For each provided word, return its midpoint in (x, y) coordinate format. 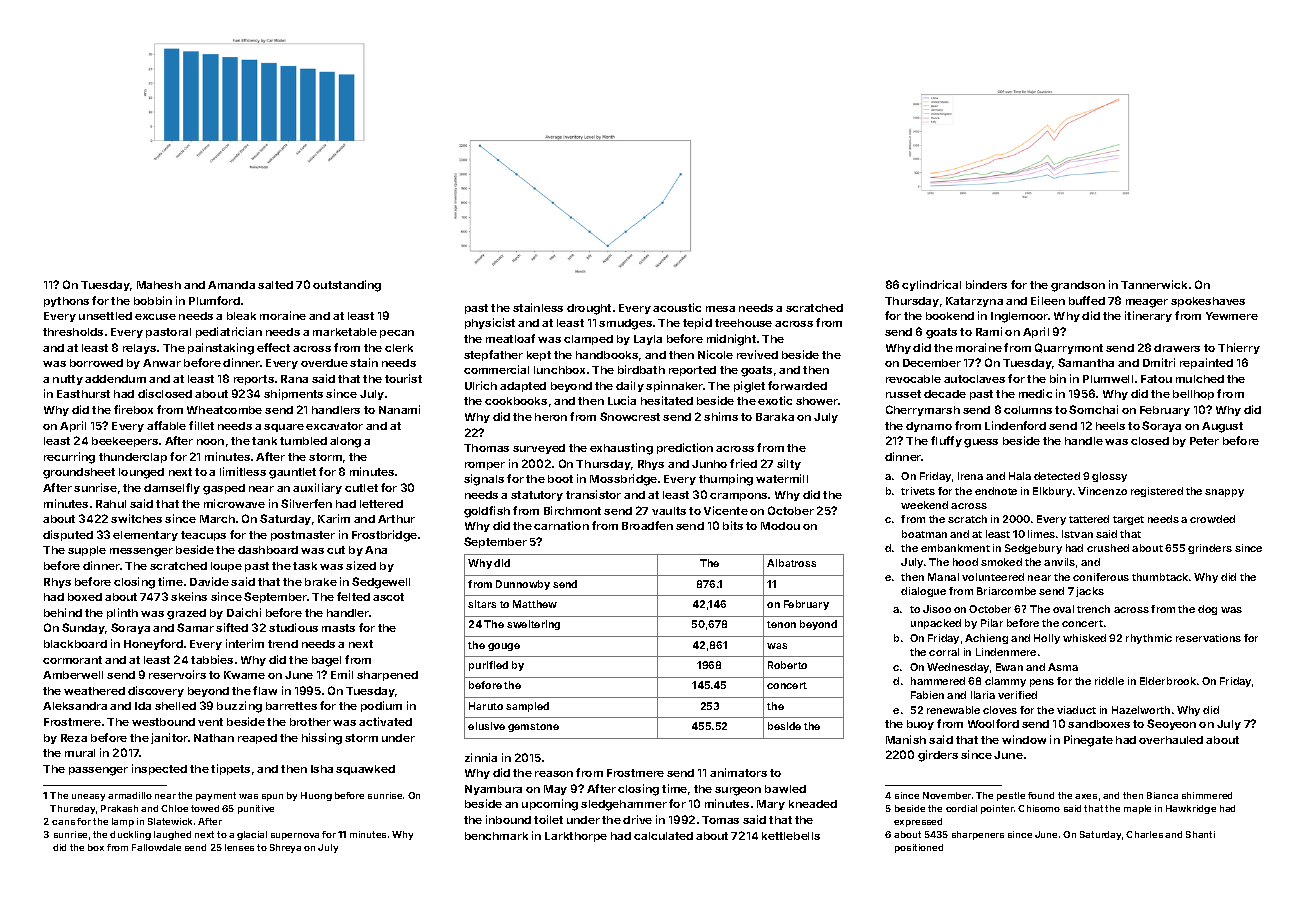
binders (986, 284)
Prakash (119, 808)
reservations (1208, 638)
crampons (738, 497)
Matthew (535, 604)
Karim (334, 518)
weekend (924, 505)
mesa (720, 309)
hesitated (667, 400)
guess (981, 443)
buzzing (239, 707)
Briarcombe (1006, 591)
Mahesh (159, 285)
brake (321, 582)
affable (166, 425)
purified (488, 666)
